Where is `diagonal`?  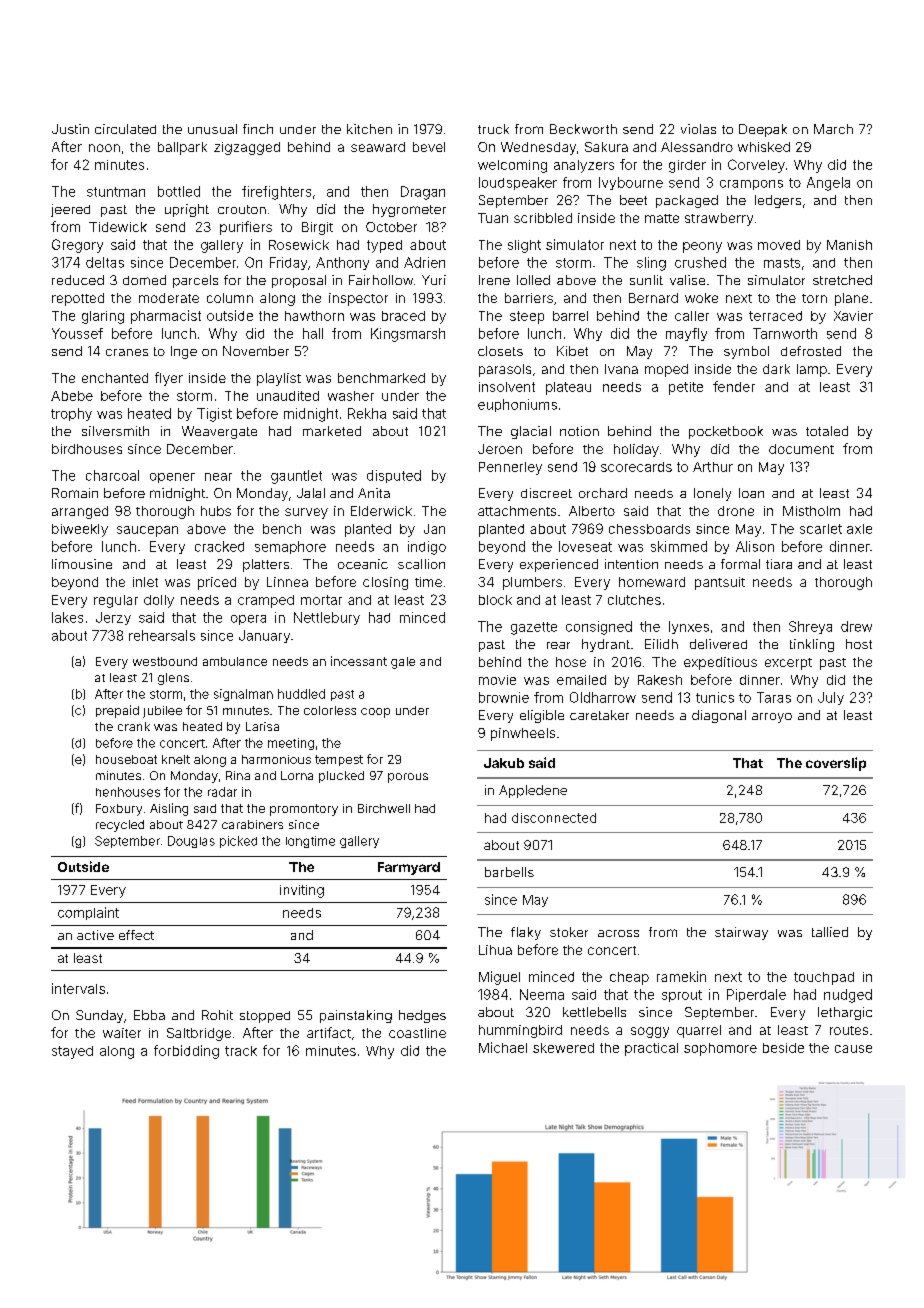
diagonal is located at coordinates (719, 716).
